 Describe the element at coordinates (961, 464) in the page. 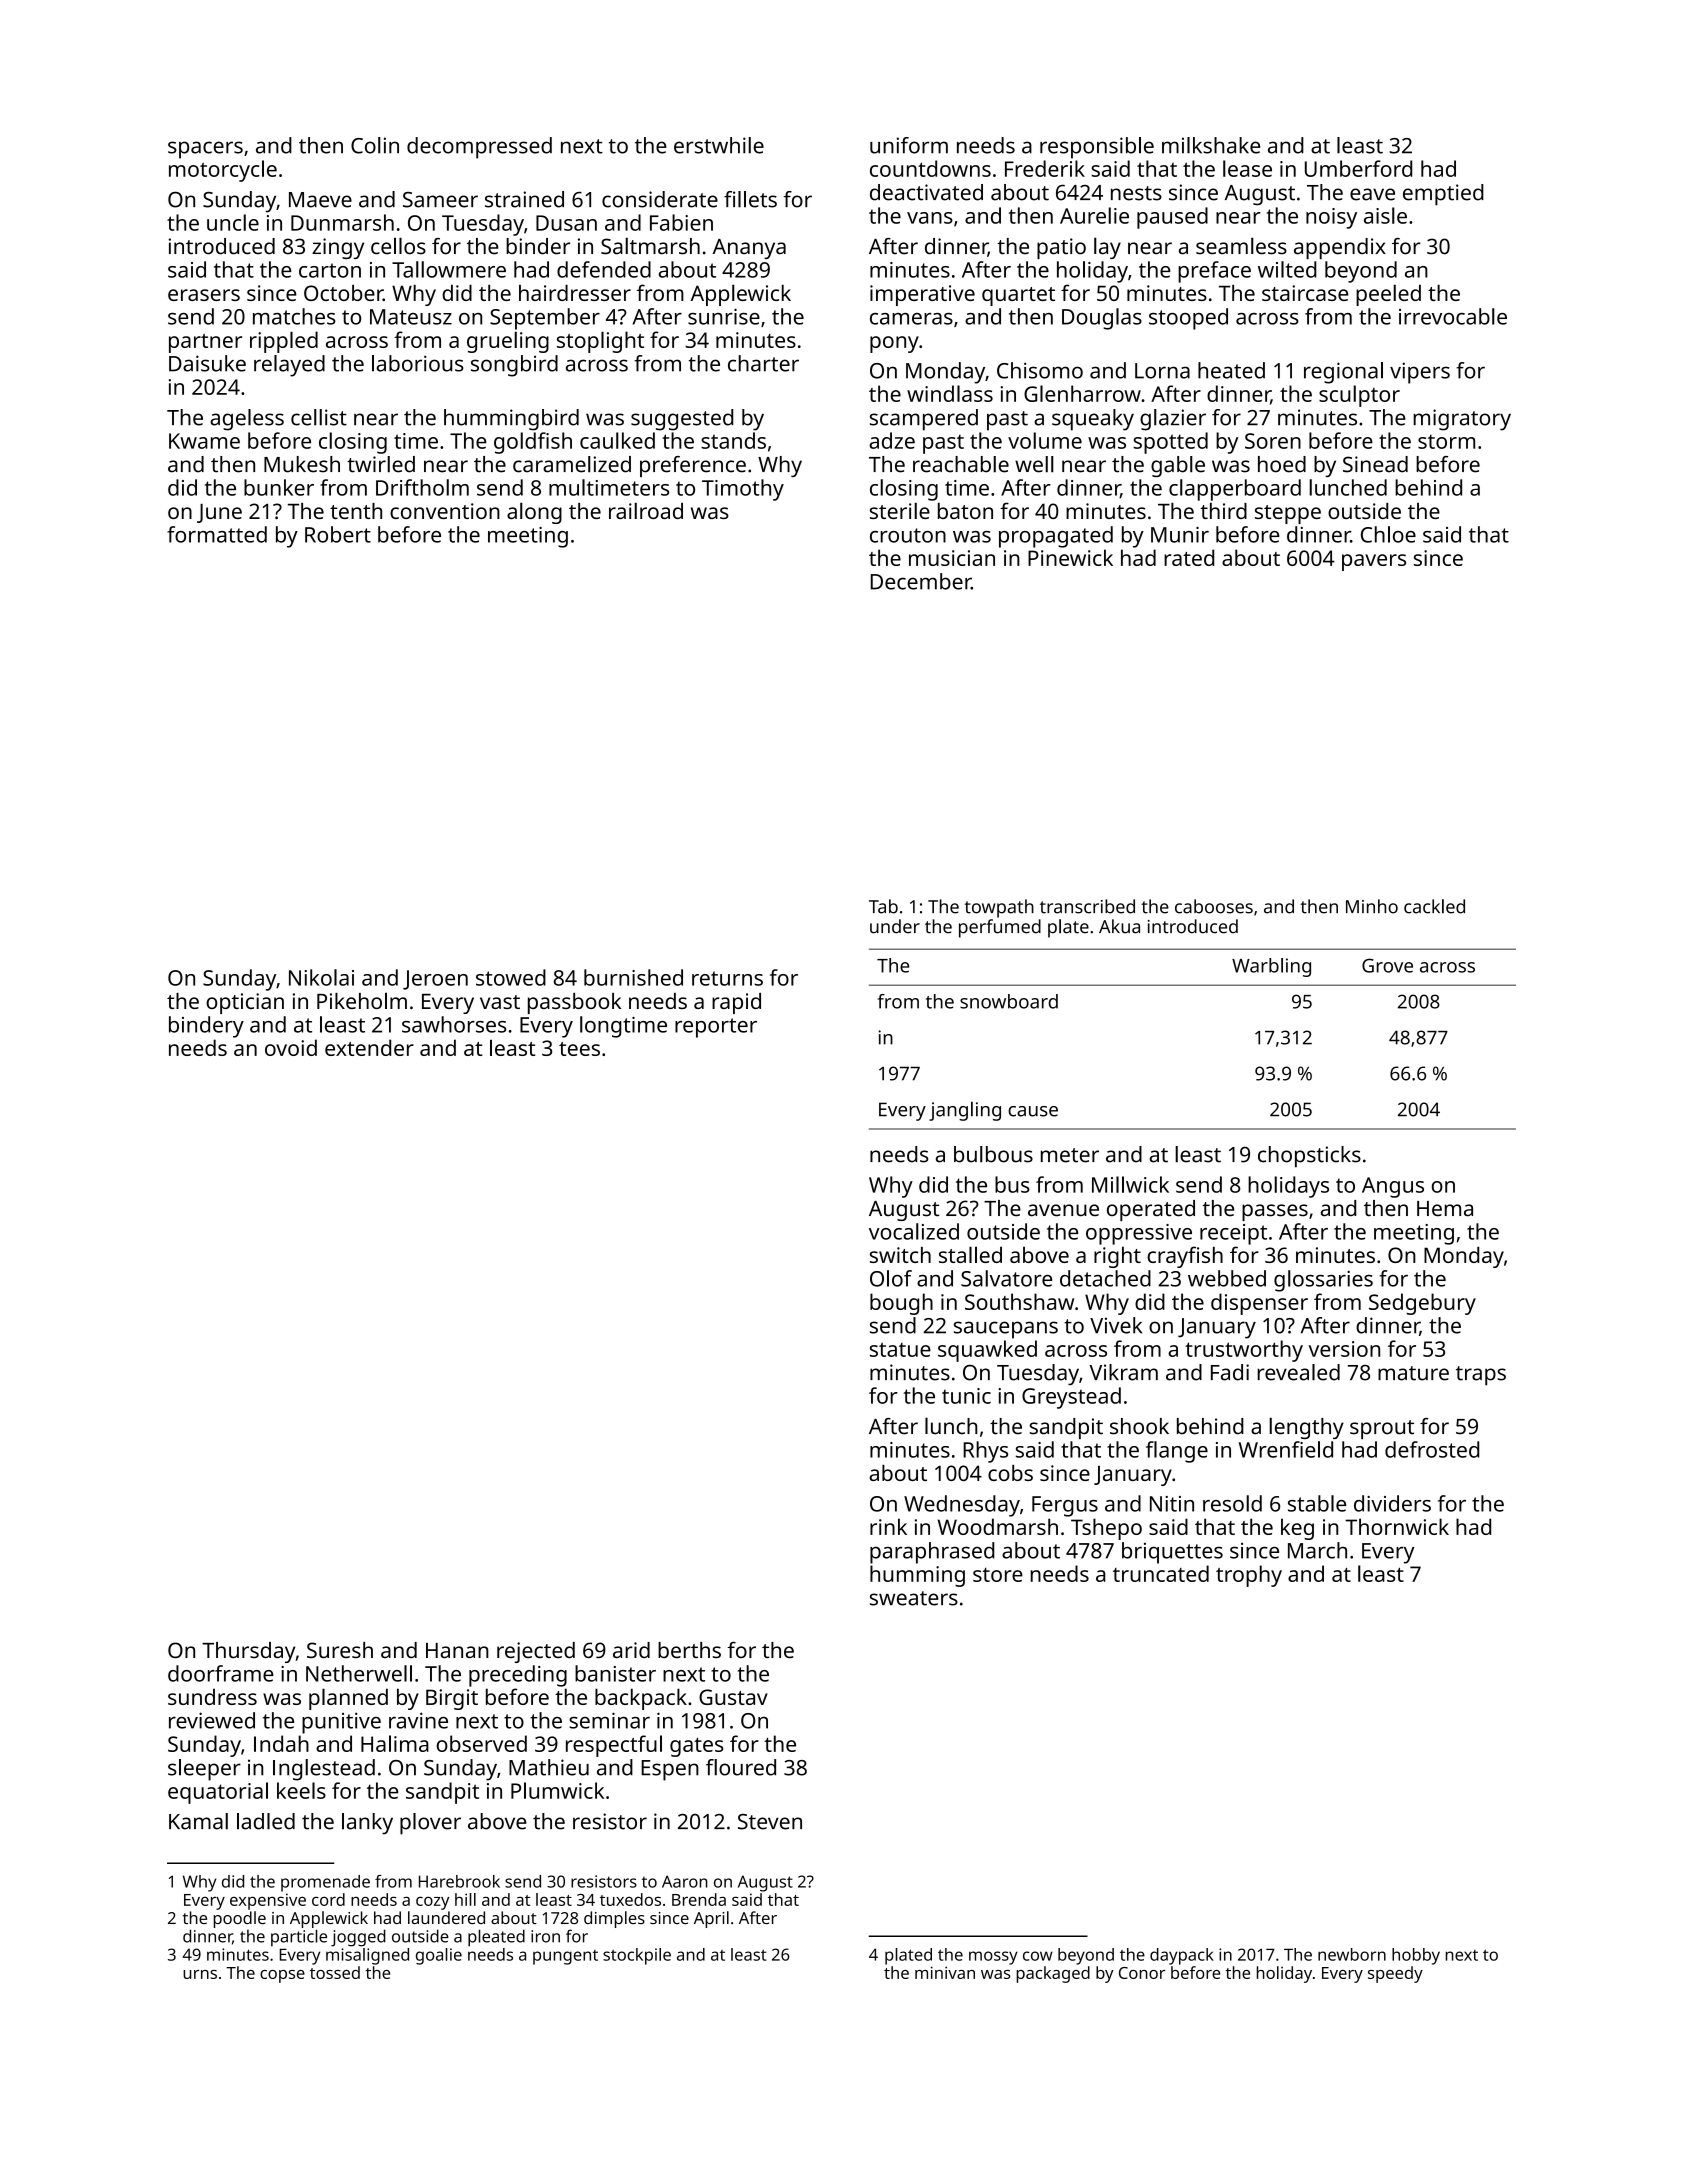

I see `reachable` at that location.
